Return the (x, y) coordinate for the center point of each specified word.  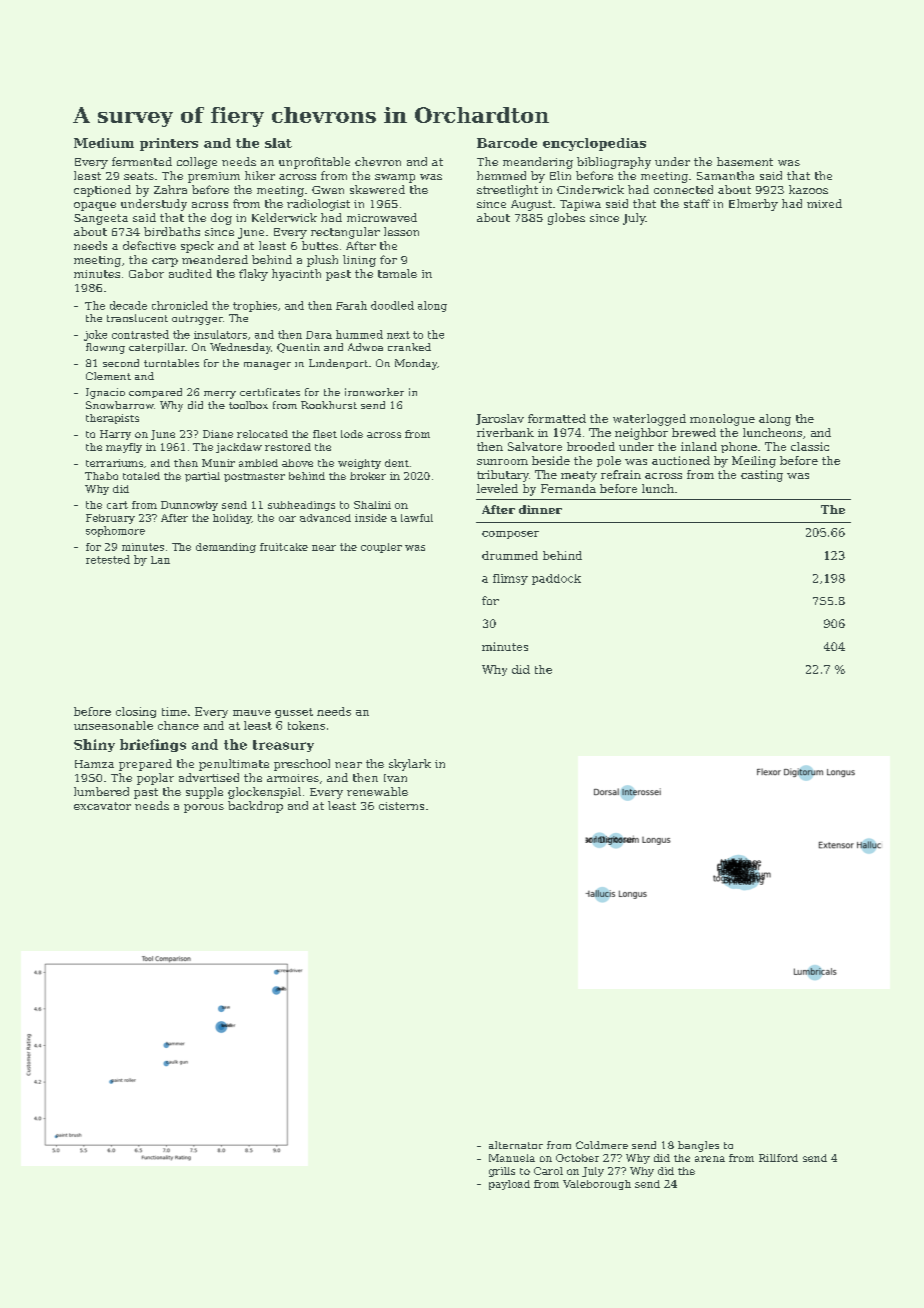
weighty (359, 464)
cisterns (401, 806)
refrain (621, 474)
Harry (115, 435)
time (174, 711)
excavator (102, 806)
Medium (104, 143)
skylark (410, 765)
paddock (556, 579)
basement (745, 161)
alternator (516, 1145)
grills (502, 1172)
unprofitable (314, 163)
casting (762, 476)
